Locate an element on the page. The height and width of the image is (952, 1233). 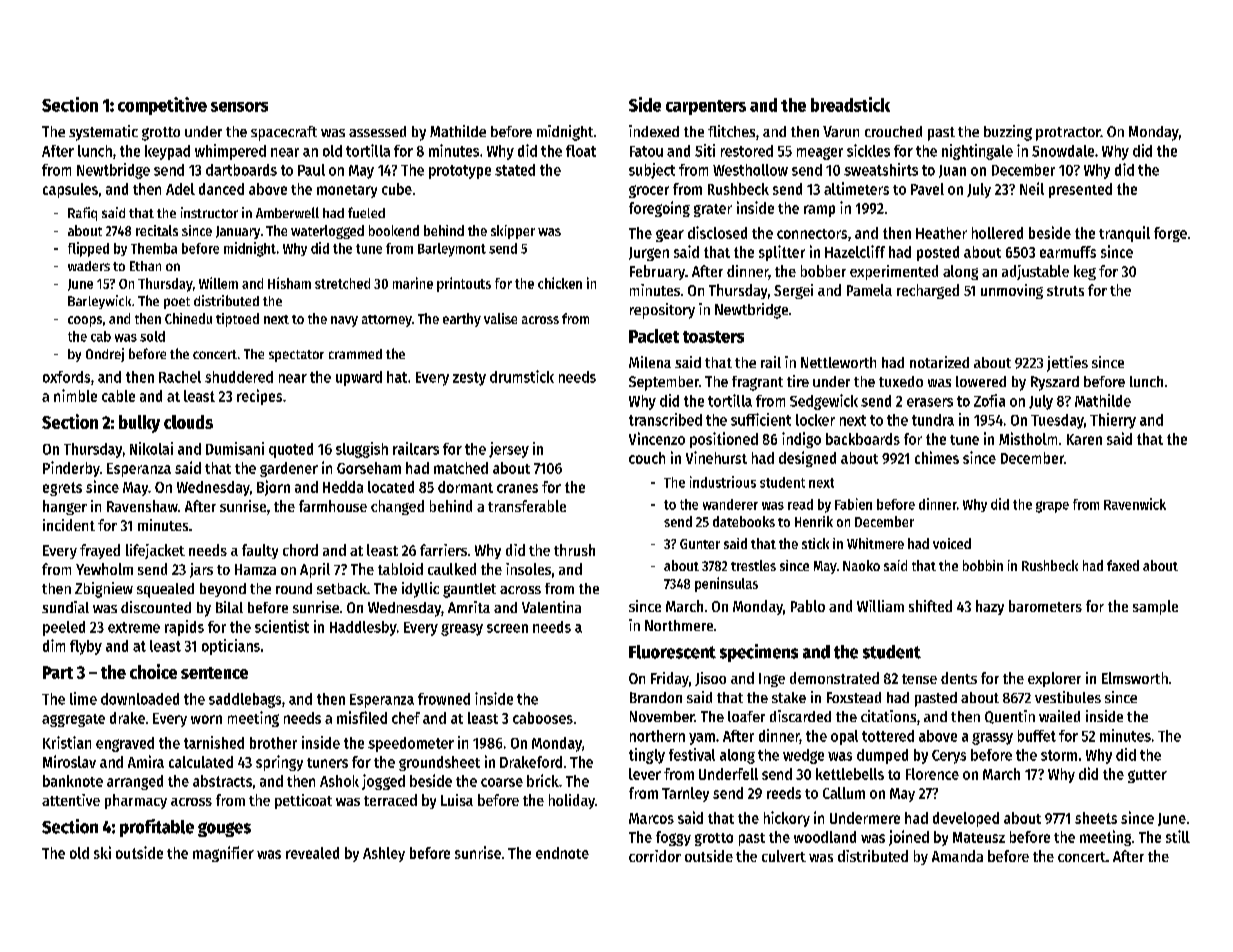
jersey is located at coordinates (509, 450).
